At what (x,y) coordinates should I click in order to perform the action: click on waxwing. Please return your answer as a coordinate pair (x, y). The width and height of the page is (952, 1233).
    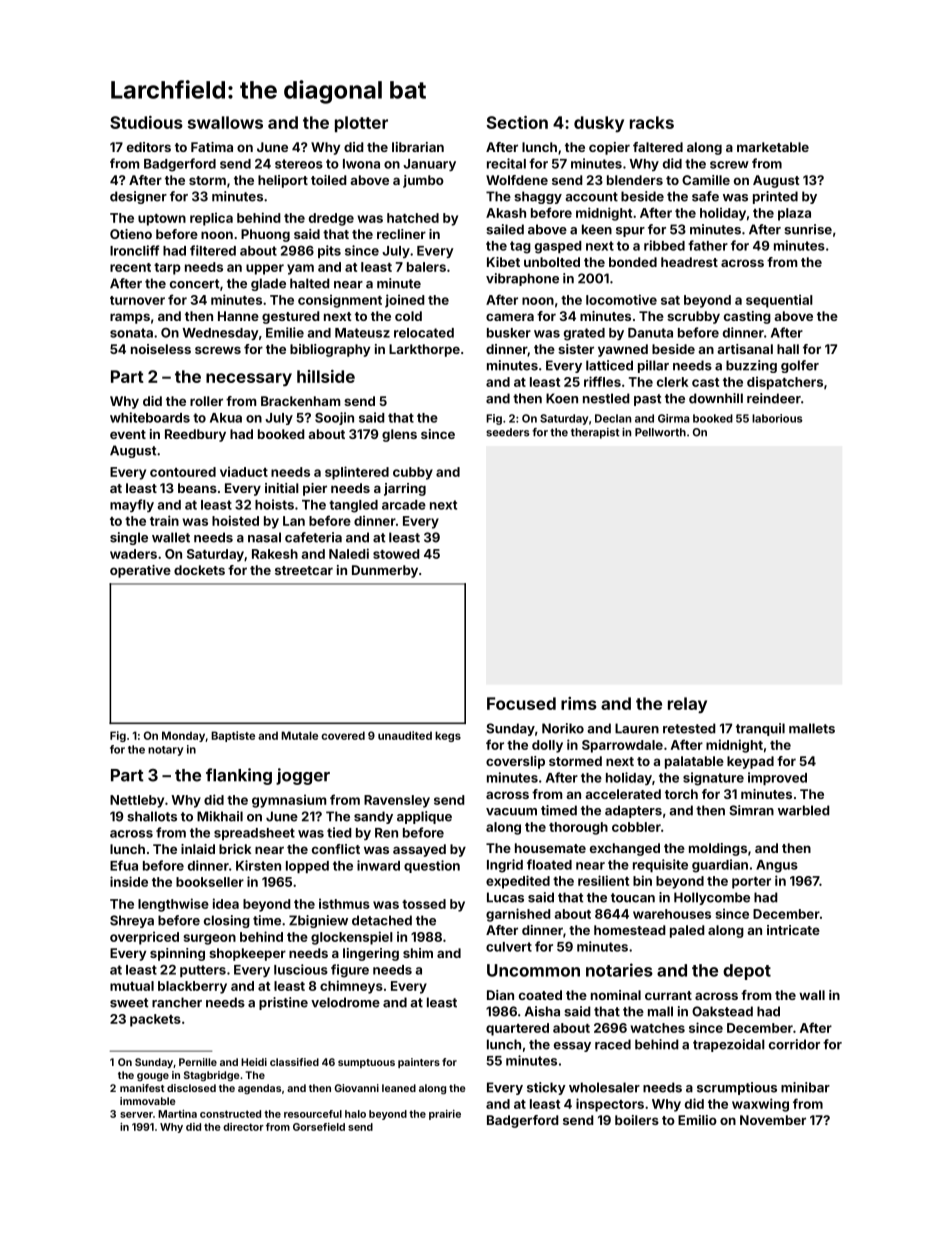
    Looking at the image, I should click on (760, 1105).
